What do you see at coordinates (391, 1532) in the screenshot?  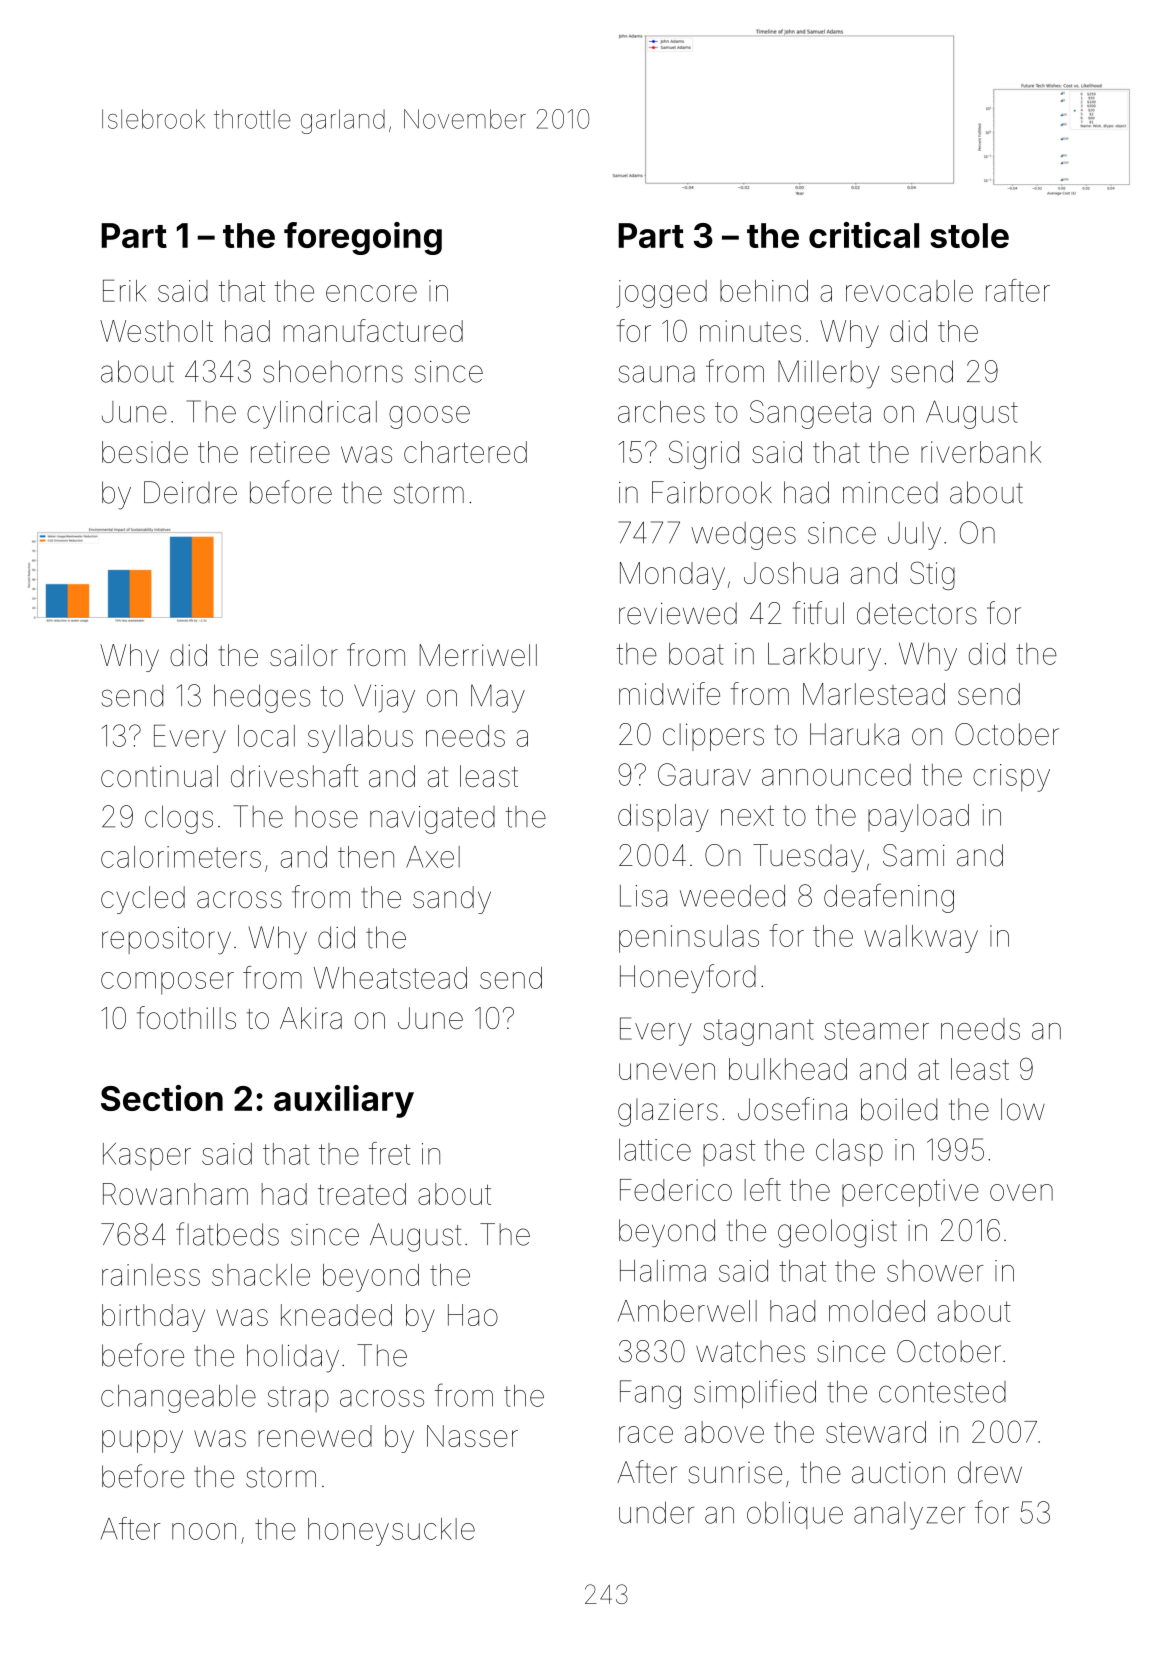 I see `honeysuckle` at bounding box center [391, 1532].
